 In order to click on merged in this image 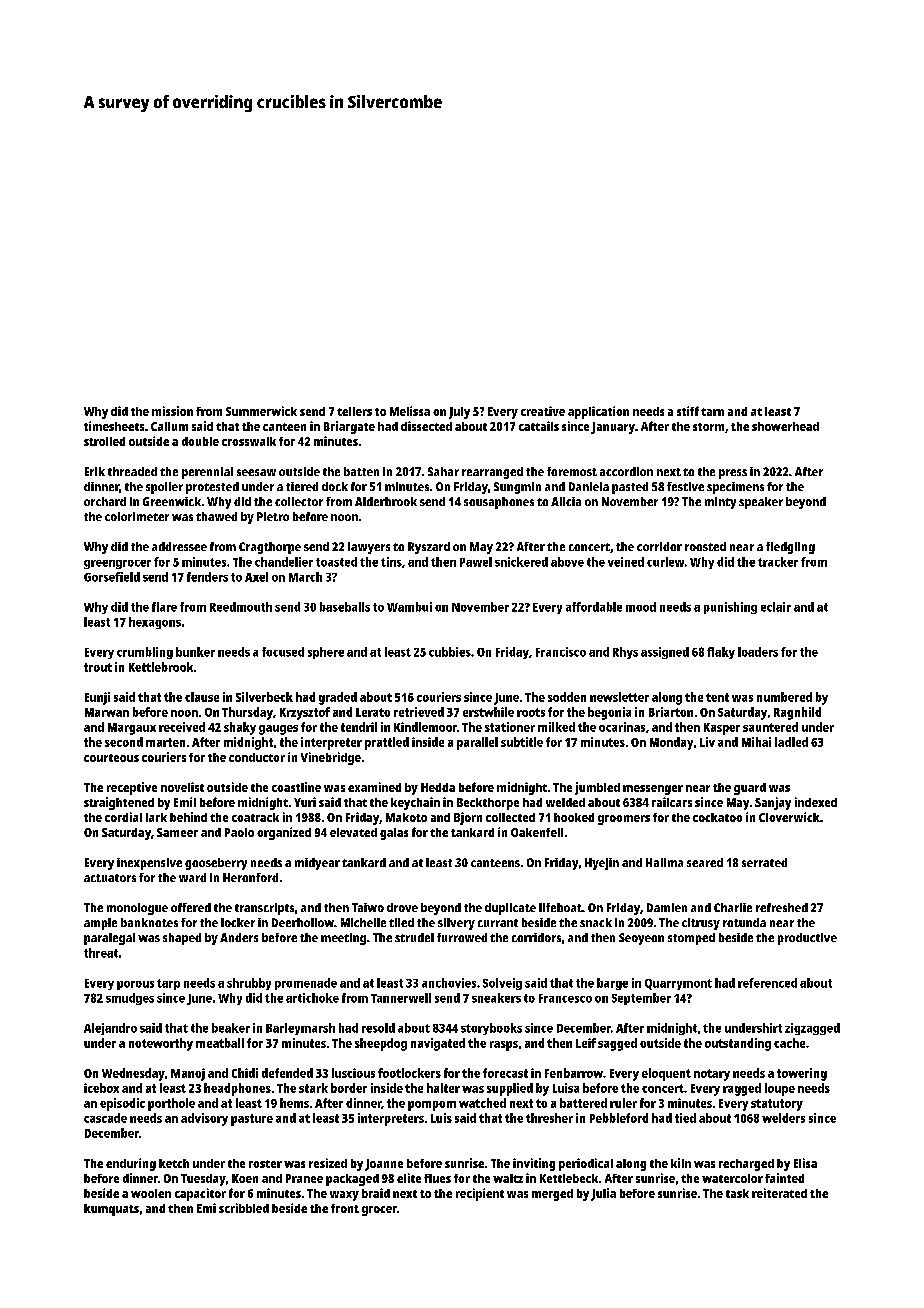, I will do `click(552, 1195)`.
